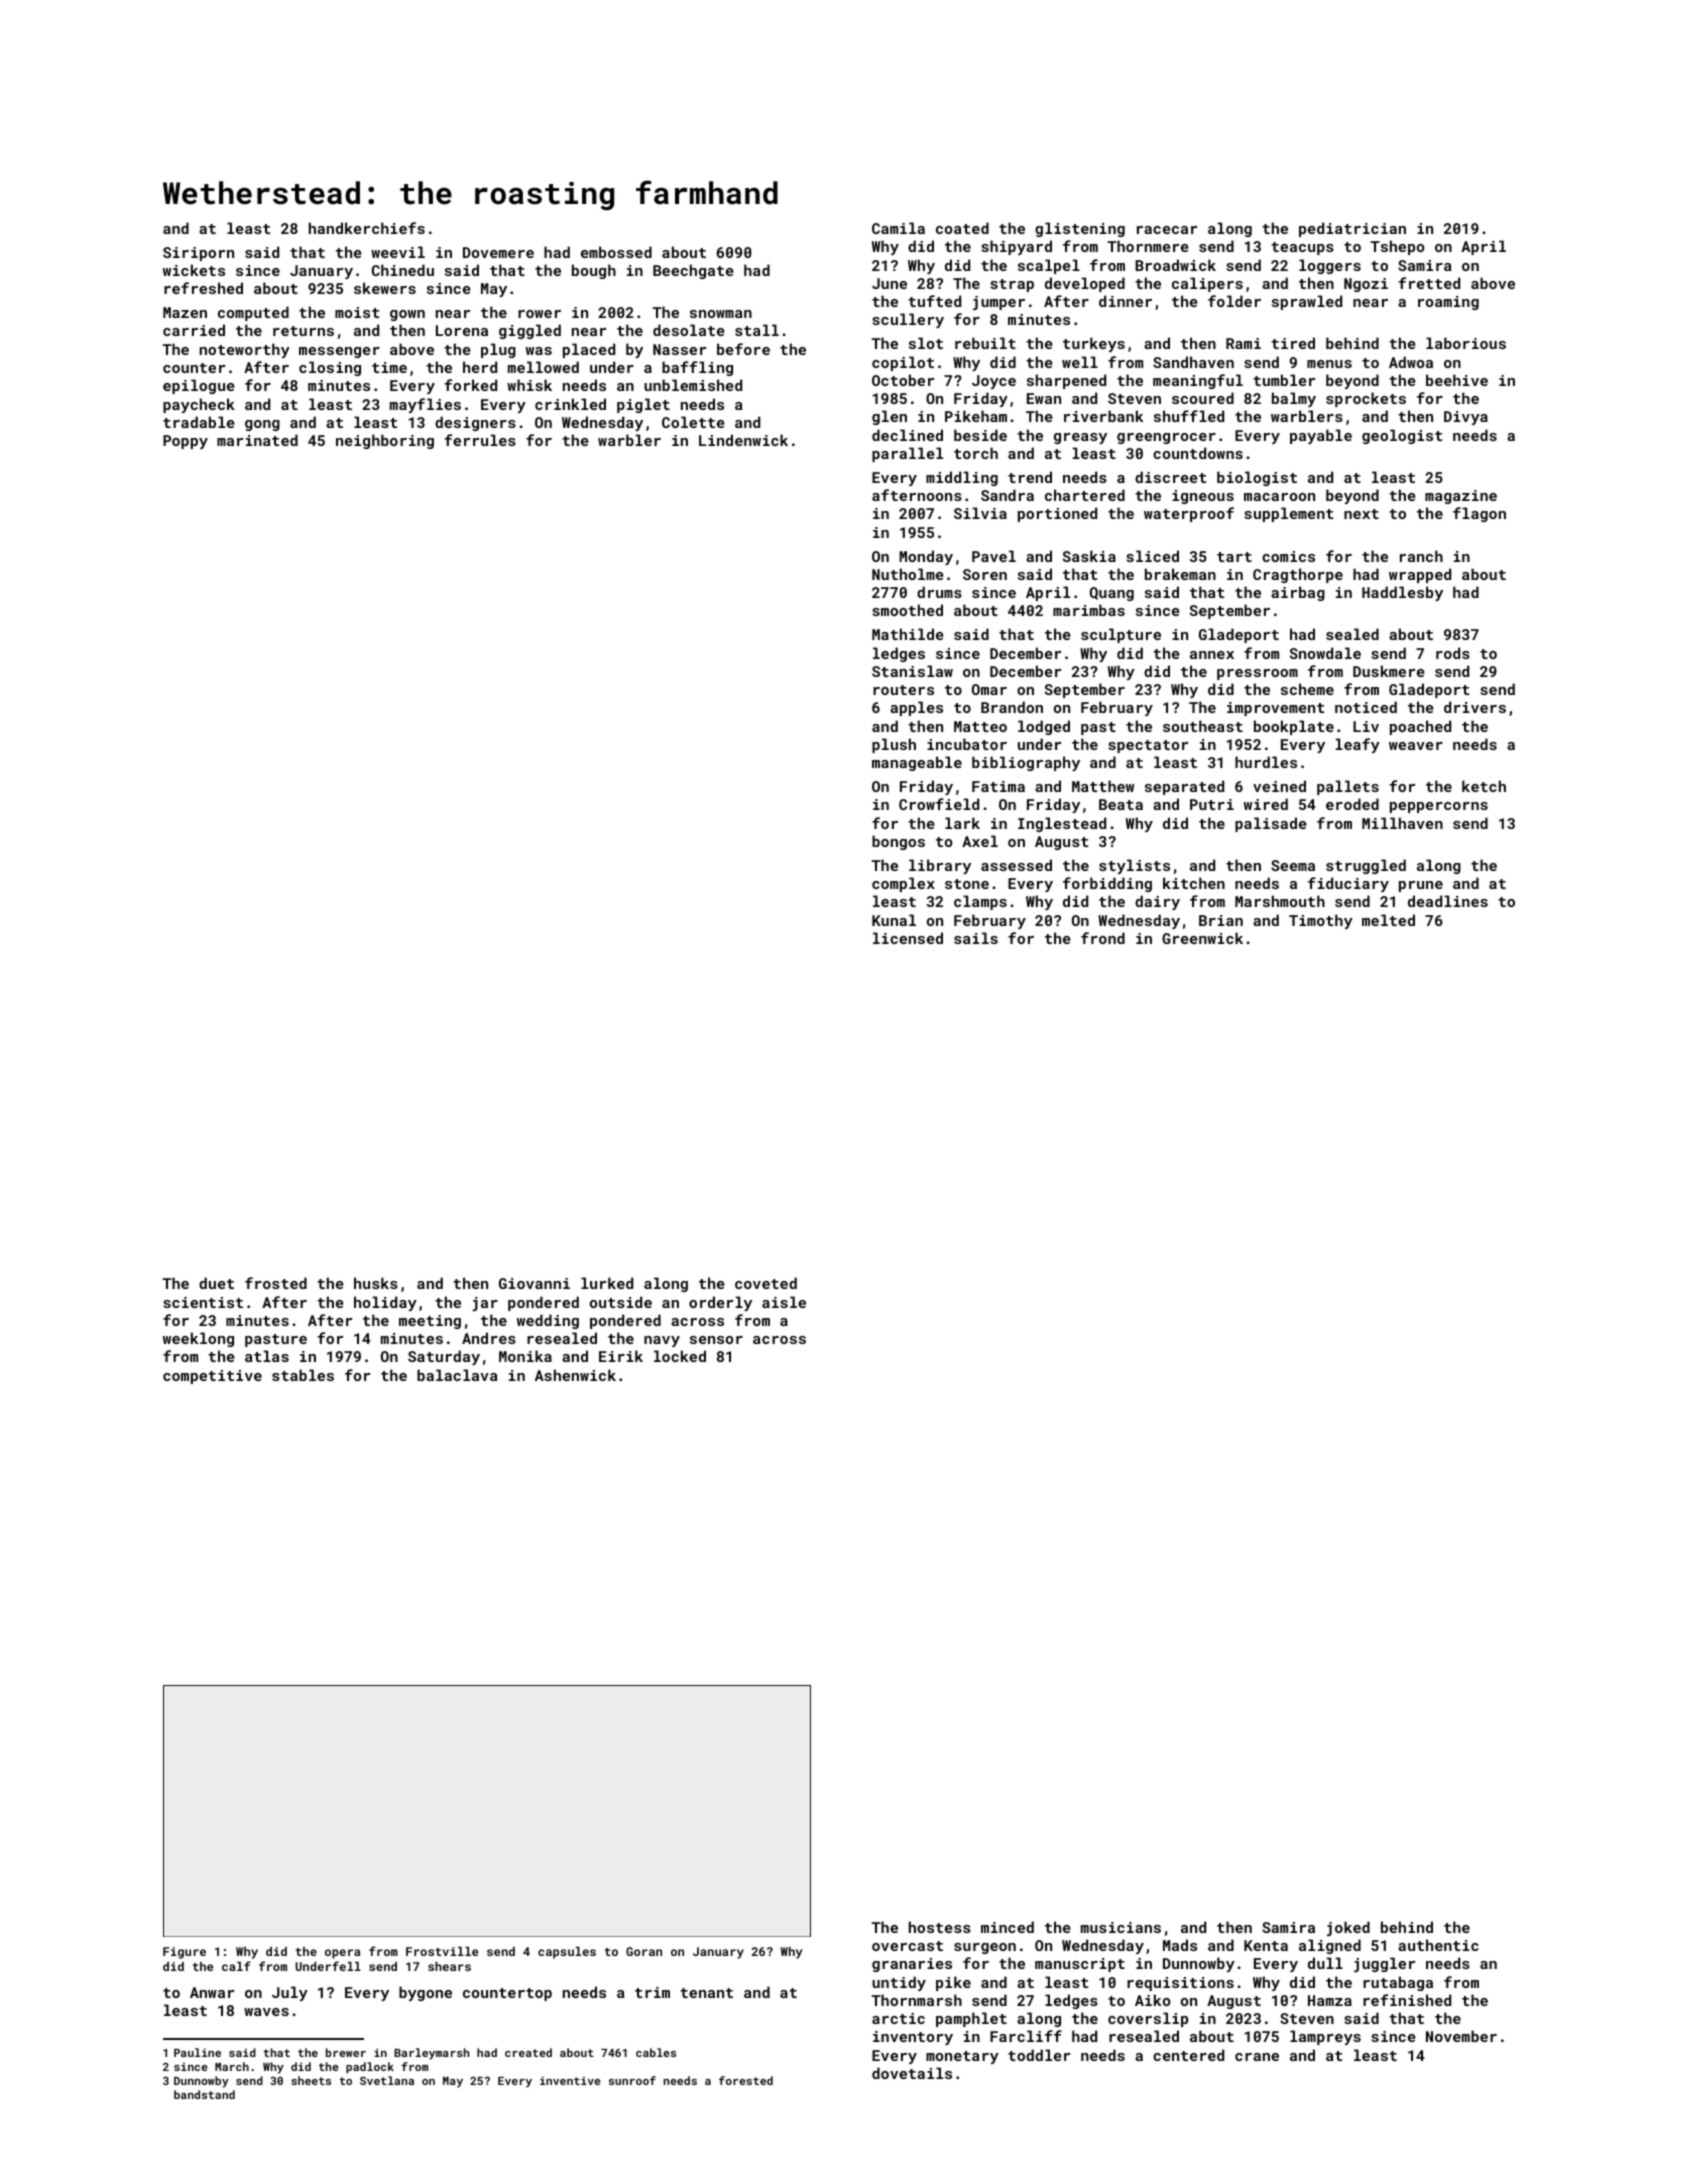 This screenshot has height=2178, width=1683. What do you see at coordinates (1202, 938) in the screenshot?
I see `Greenwick` at bounding box center [1202, 938].
